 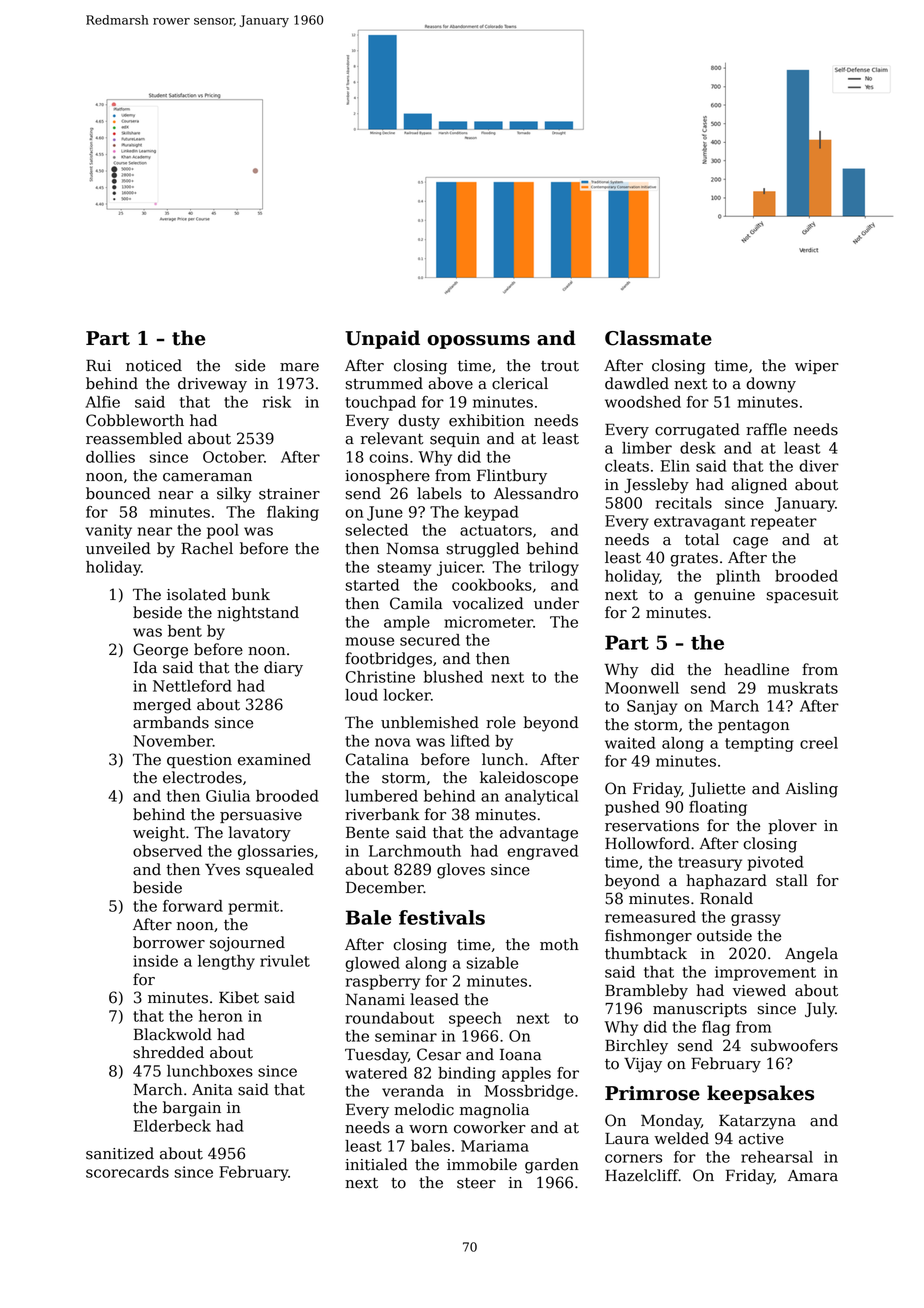 What do you see at coordinates (724, 596) in the screenshot?
I see `genuine` at bounding box center [724, 596].
